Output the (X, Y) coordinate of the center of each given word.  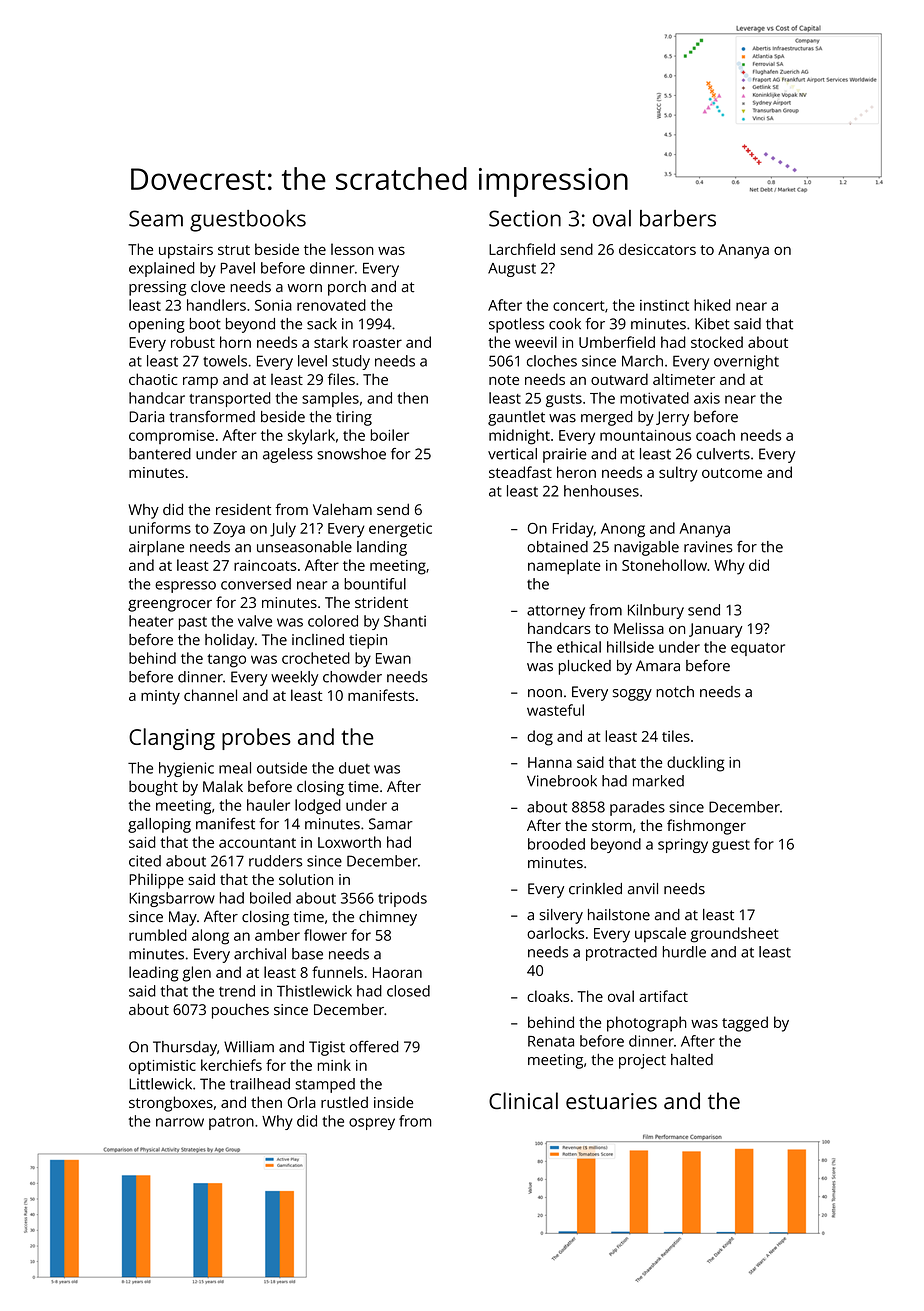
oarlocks (555, 933)
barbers (678, 218)
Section (525, 218)
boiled (270, 898)
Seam (156, 218)
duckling (696, 764)
